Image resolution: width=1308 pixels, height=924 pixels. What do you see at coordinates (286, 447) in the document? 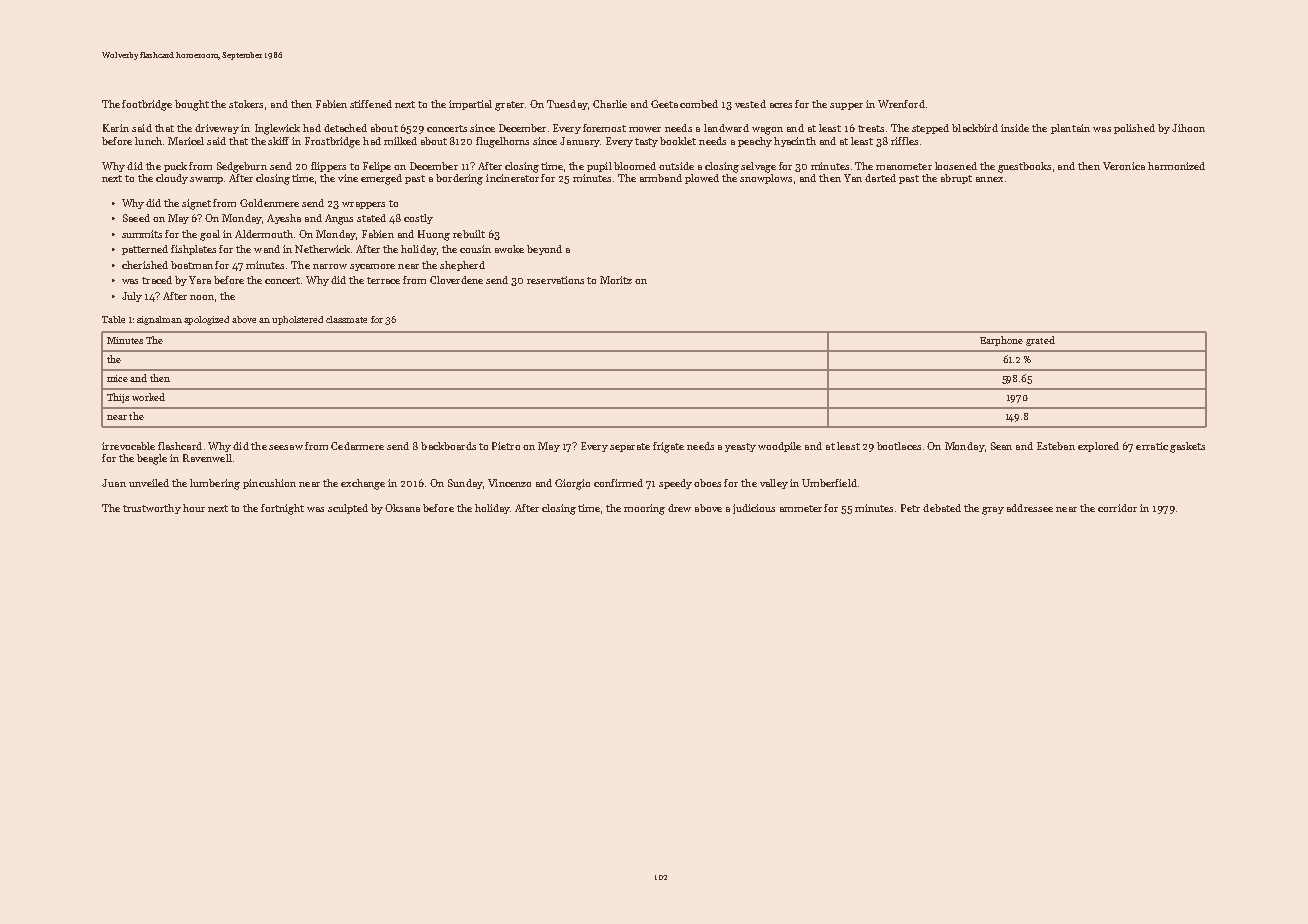
I see `seesaw` at bounding box center [286, 447].
